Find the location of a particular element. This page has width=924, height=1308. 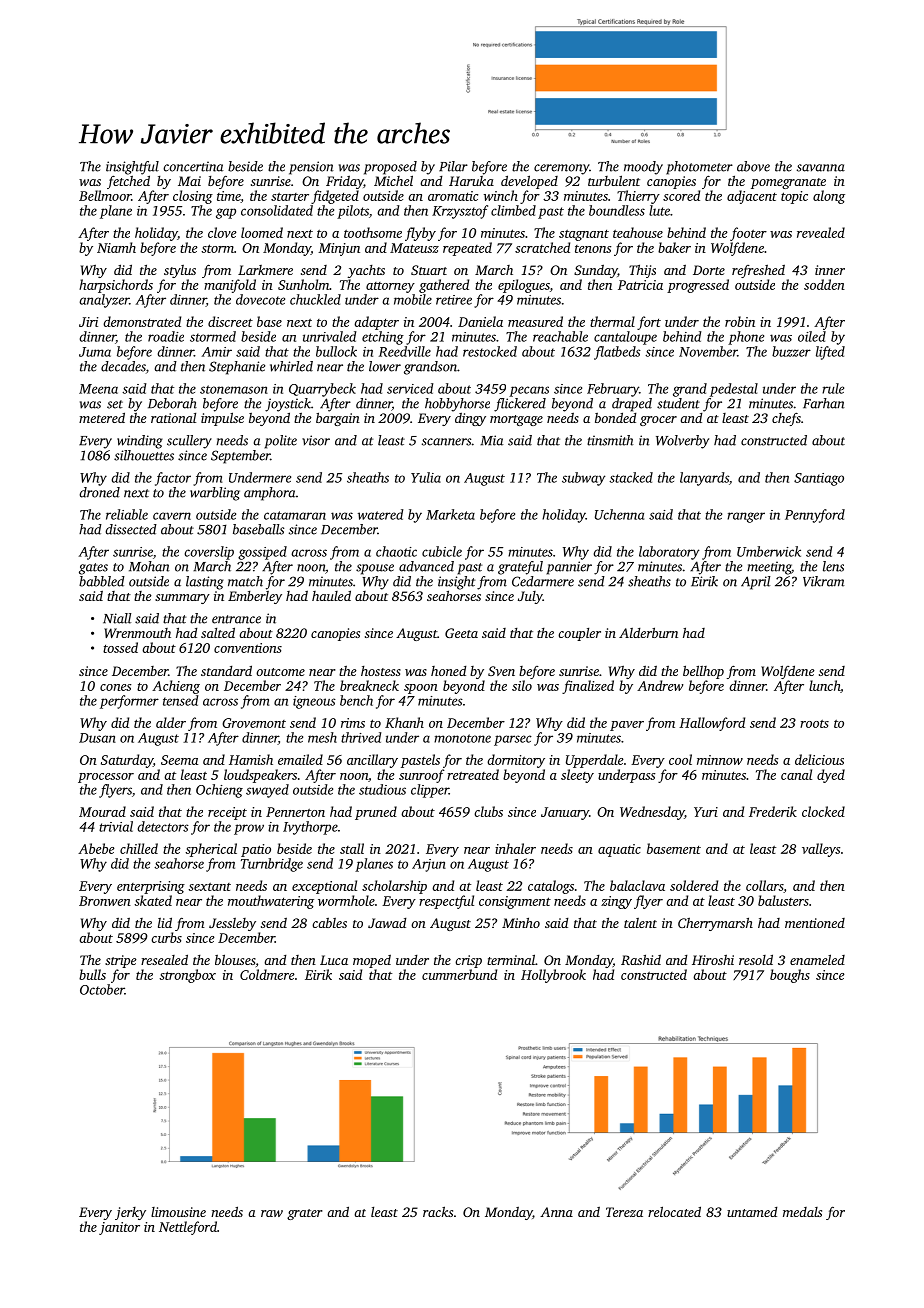

Krzysztof is located at coordinates (460, 212).
